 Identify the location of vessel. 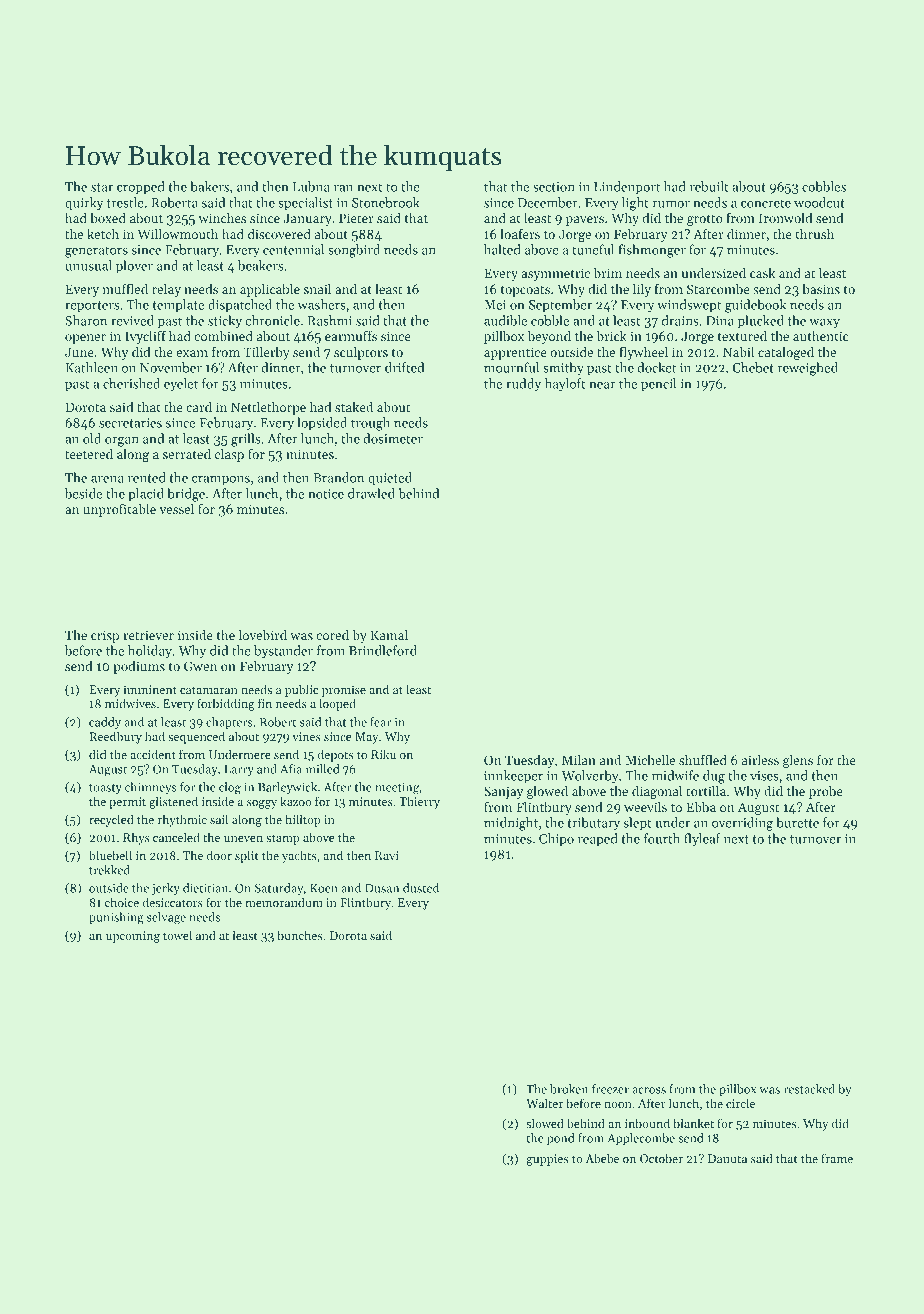
(176, 509).
